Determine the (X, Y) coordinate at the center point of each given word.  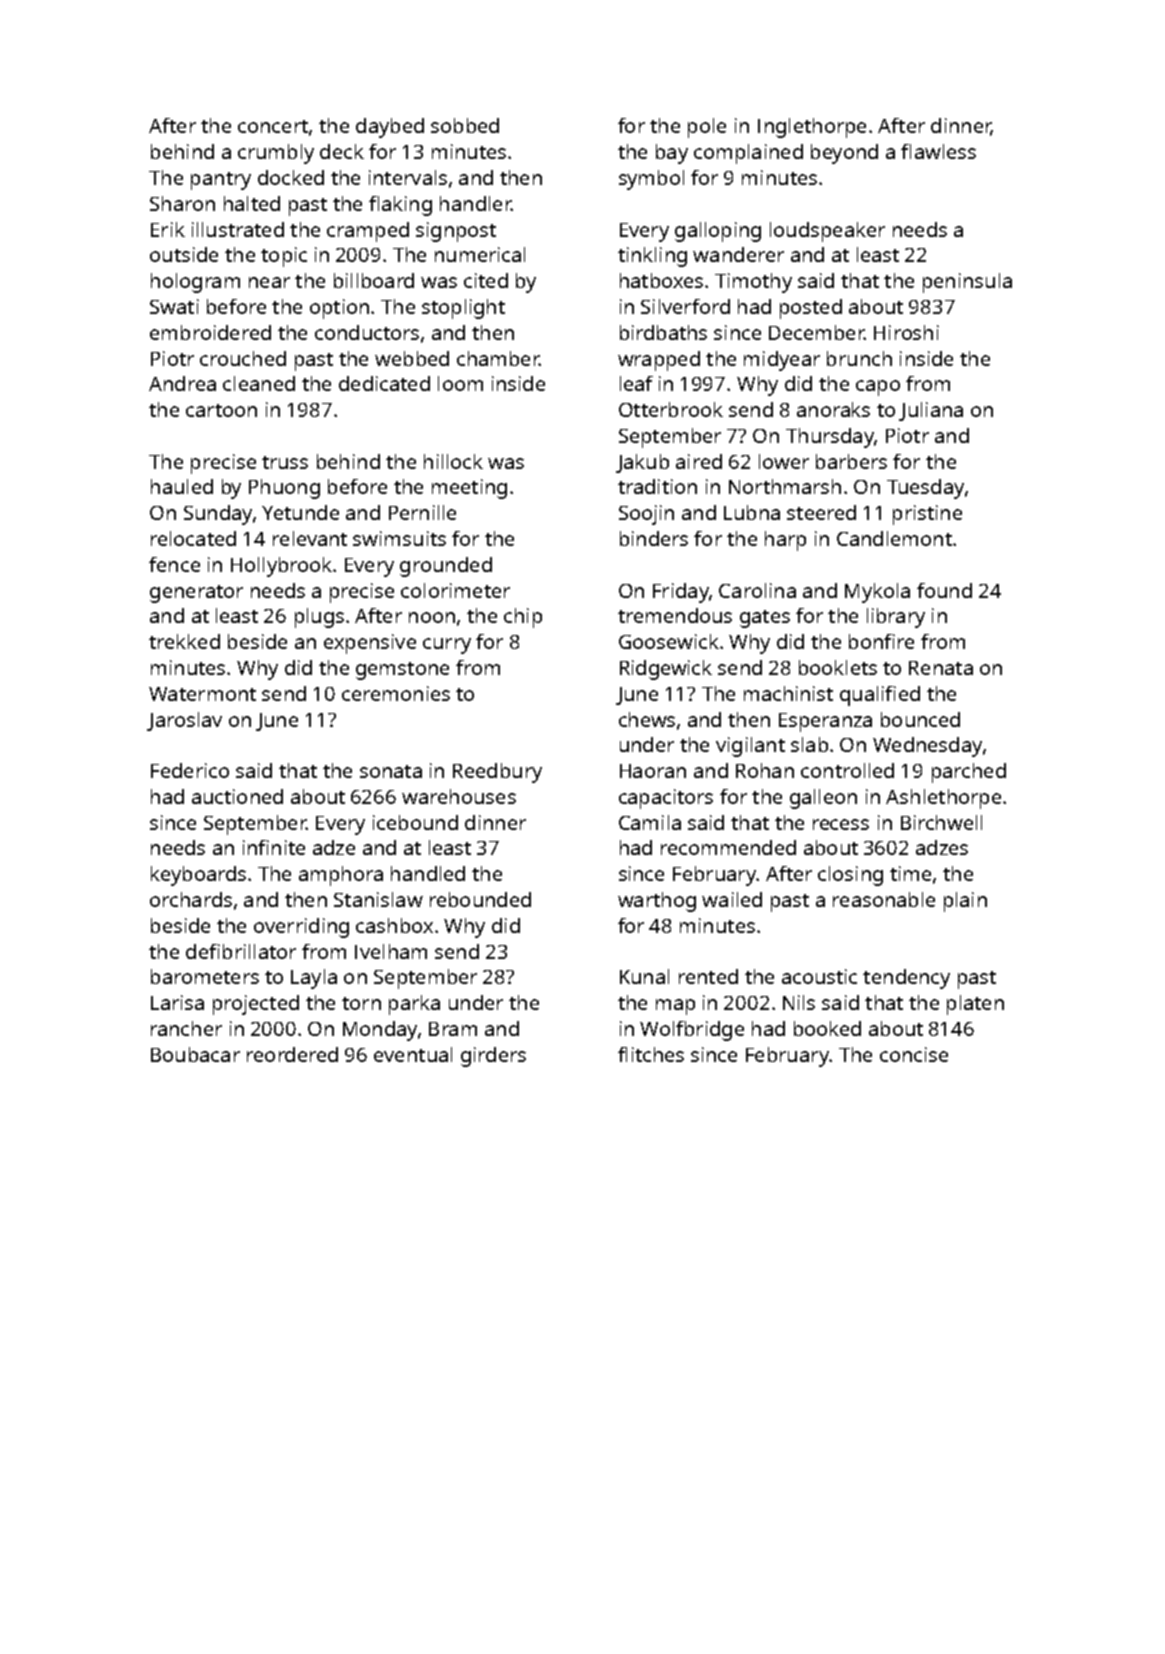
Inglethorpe (812, 128)
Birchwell (941, 822)
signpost (456, 232)
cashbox (394, 925)
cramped (368, 232)
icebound (415, 822)
